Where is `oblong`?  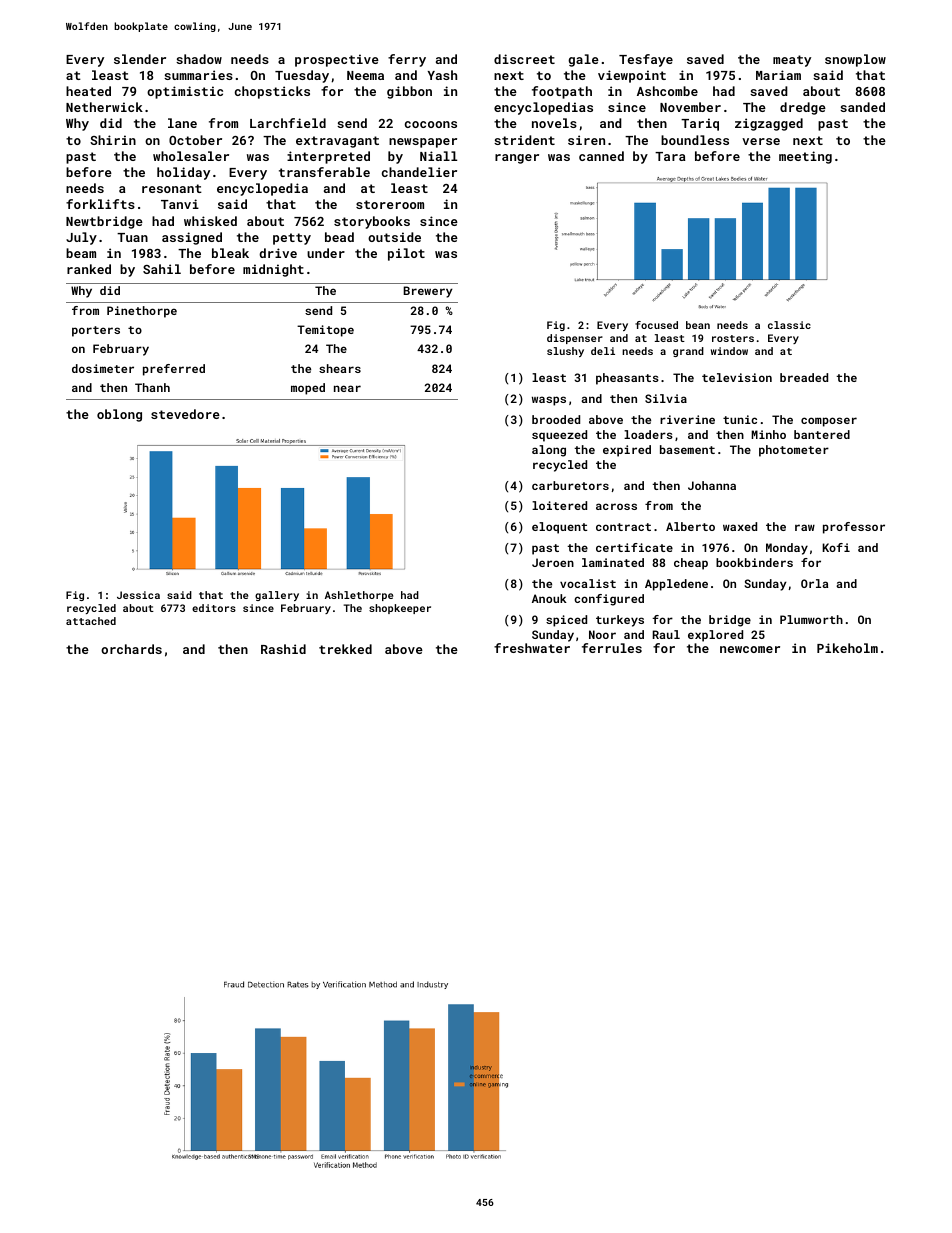 oblong is located at coordinates (119, 415).
